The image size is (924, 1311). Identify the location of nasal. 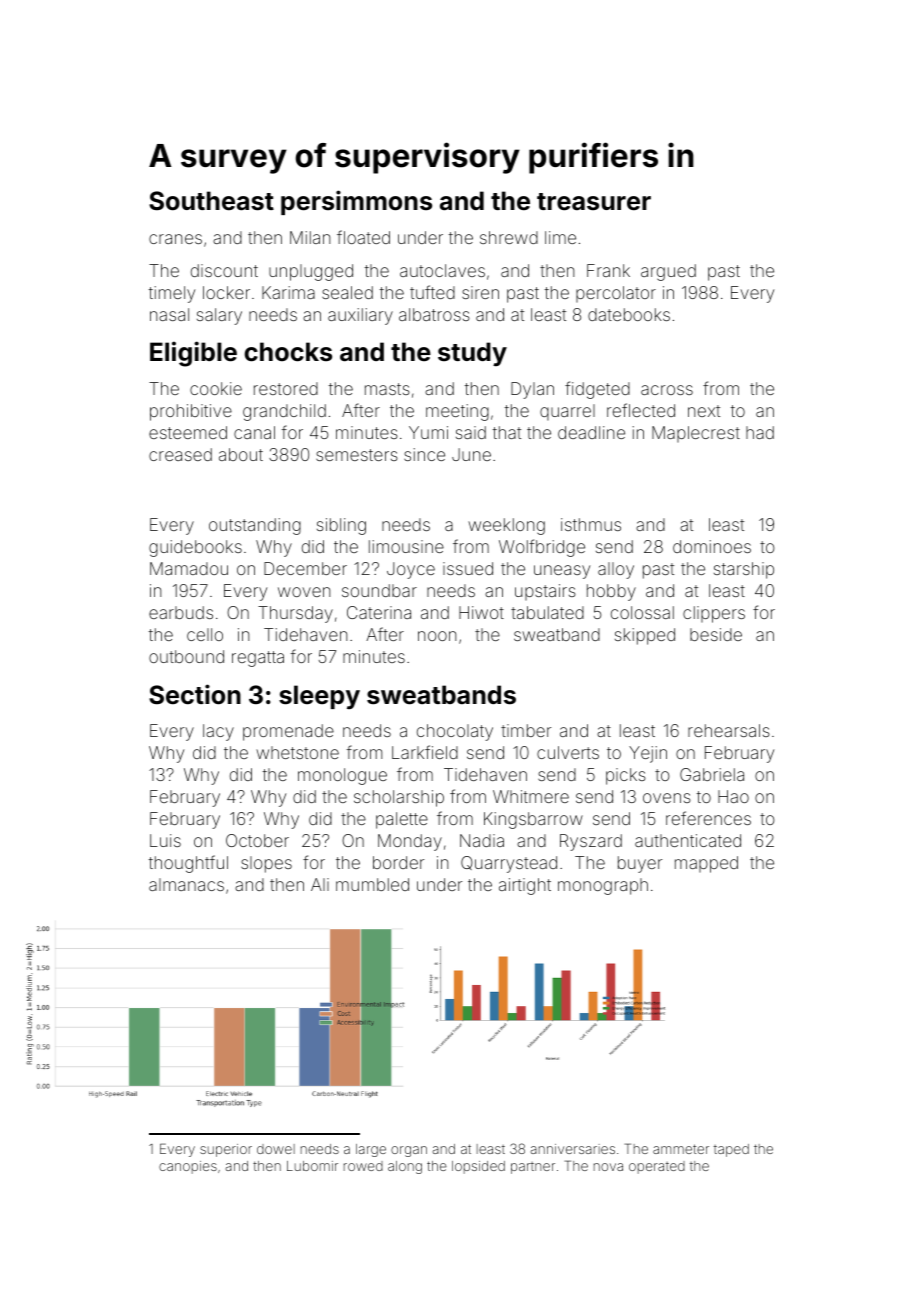
(169, 314).
